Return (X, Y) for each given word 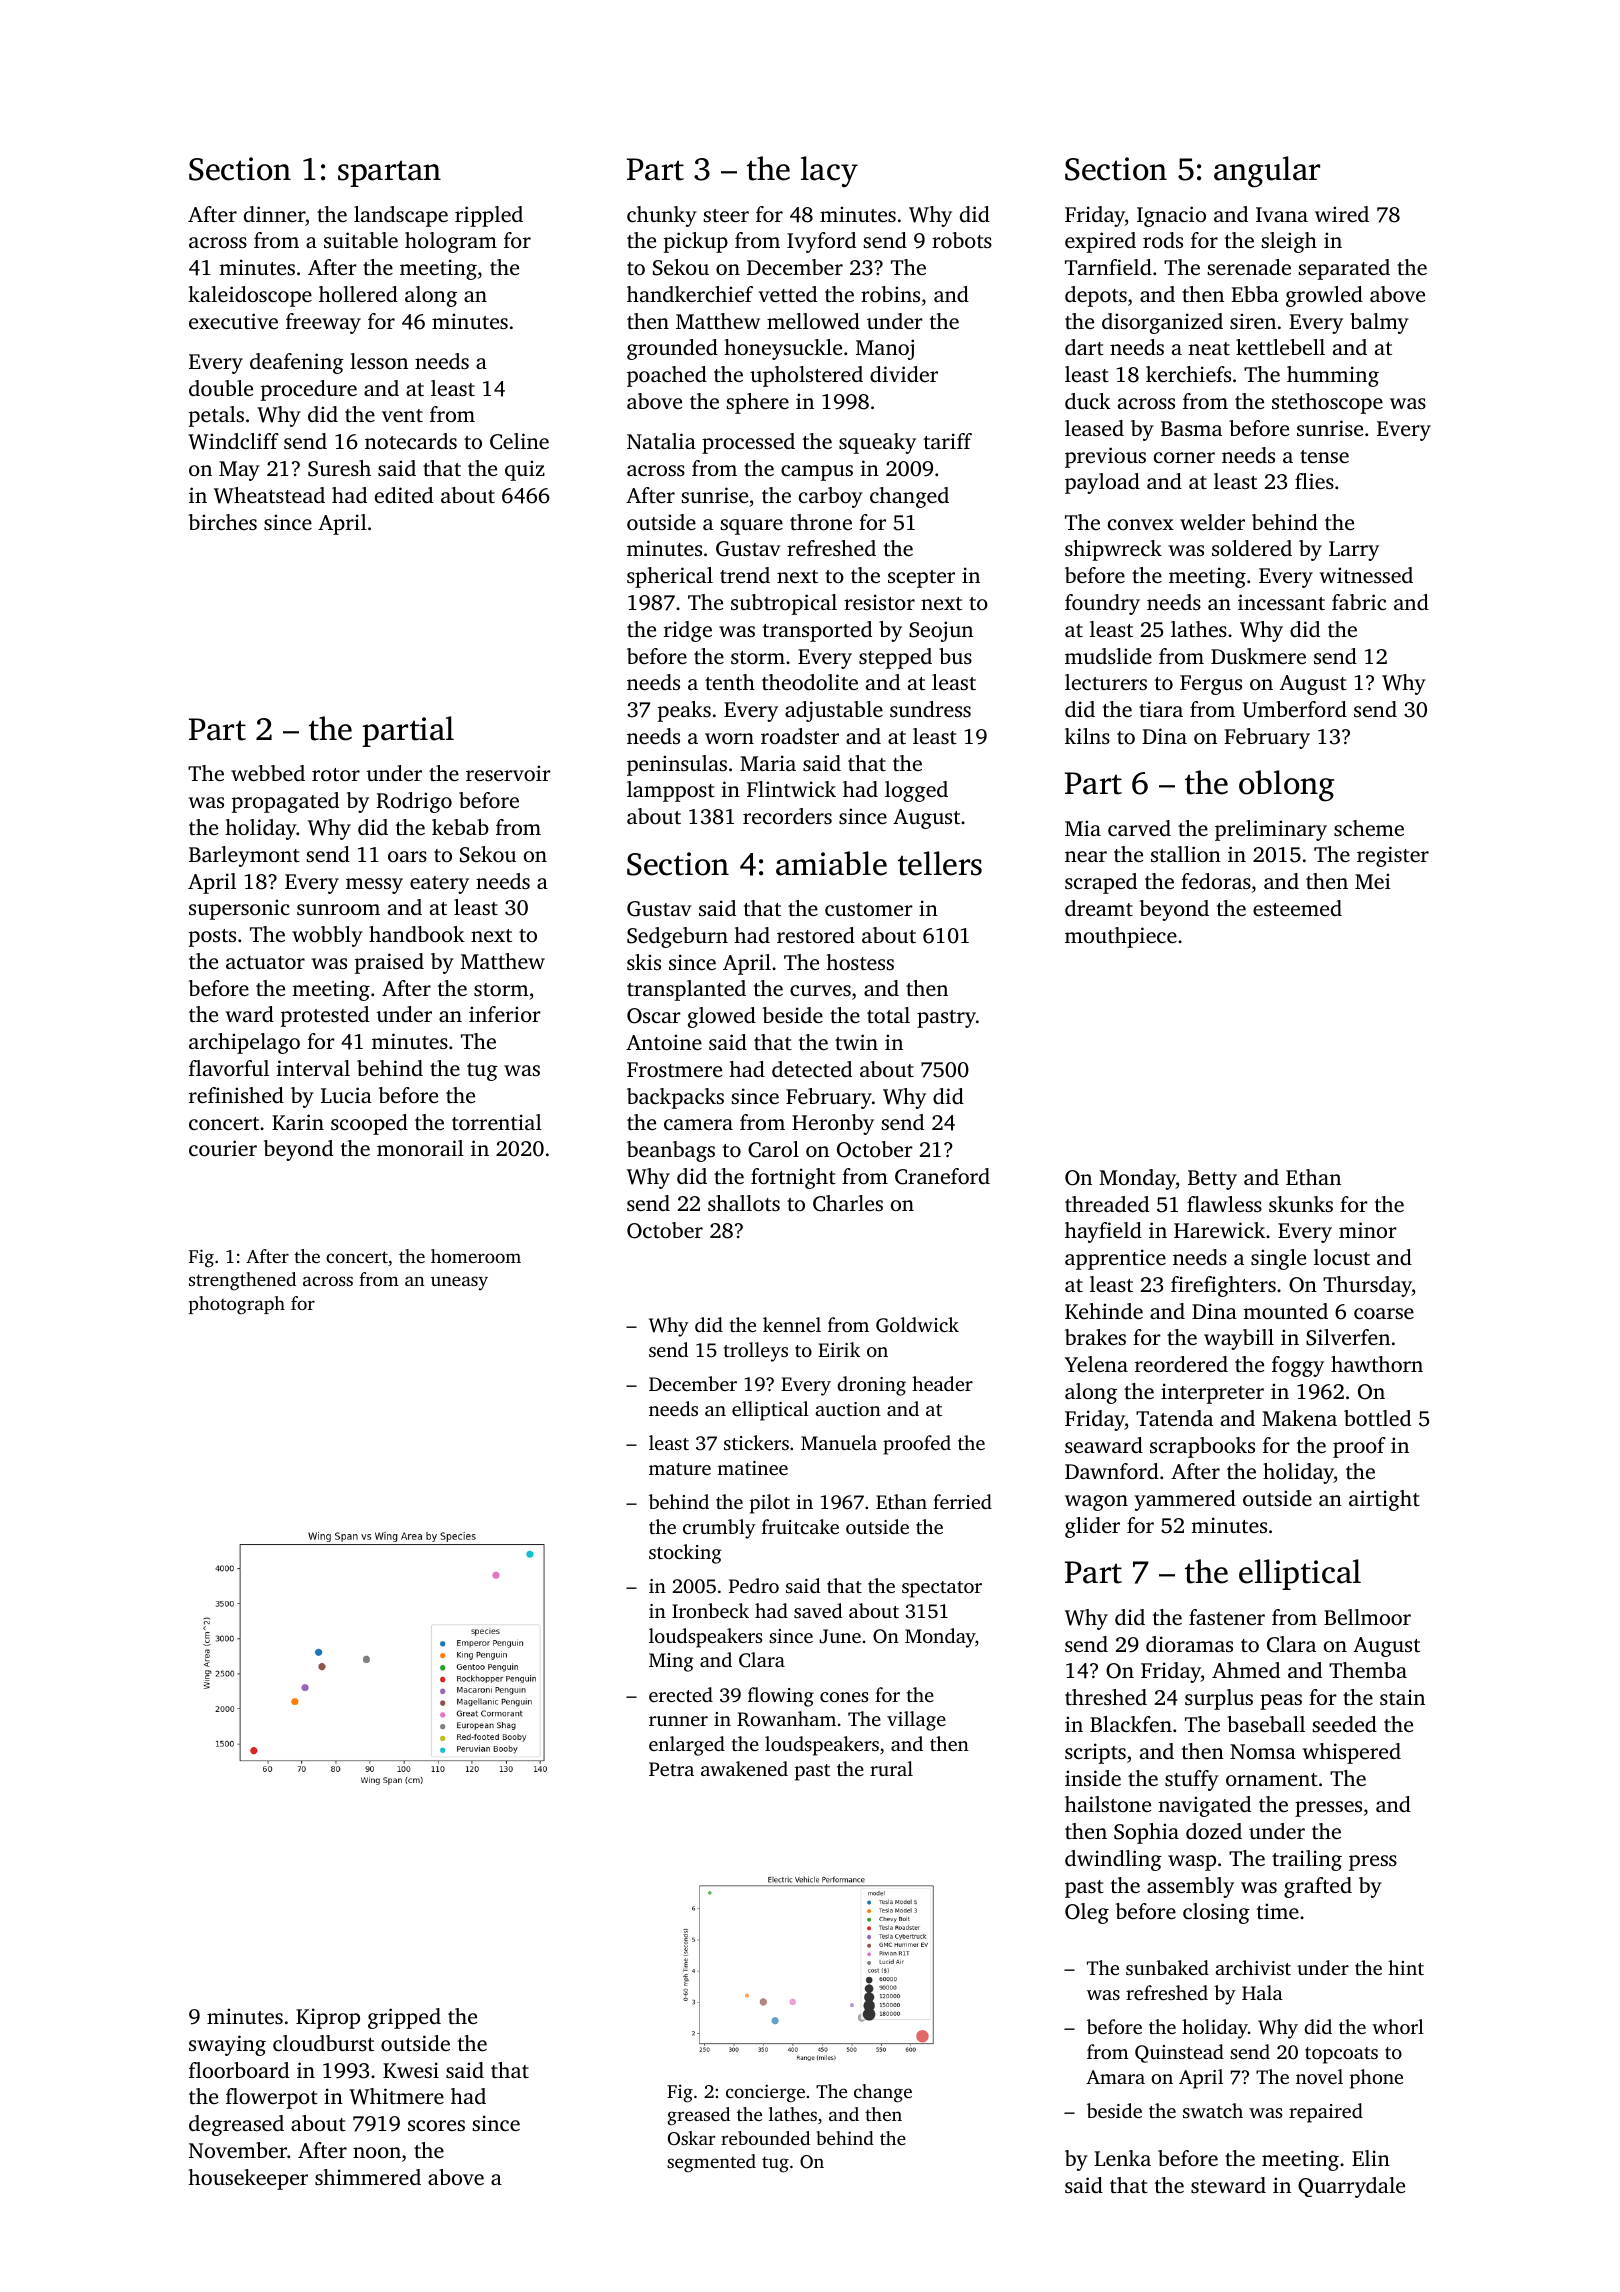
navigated (1204, 1806)
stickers (756, 1442)
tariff (948, 441)
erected (681, 1694)
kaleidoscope (250, 296)
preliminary (1271, 830)
